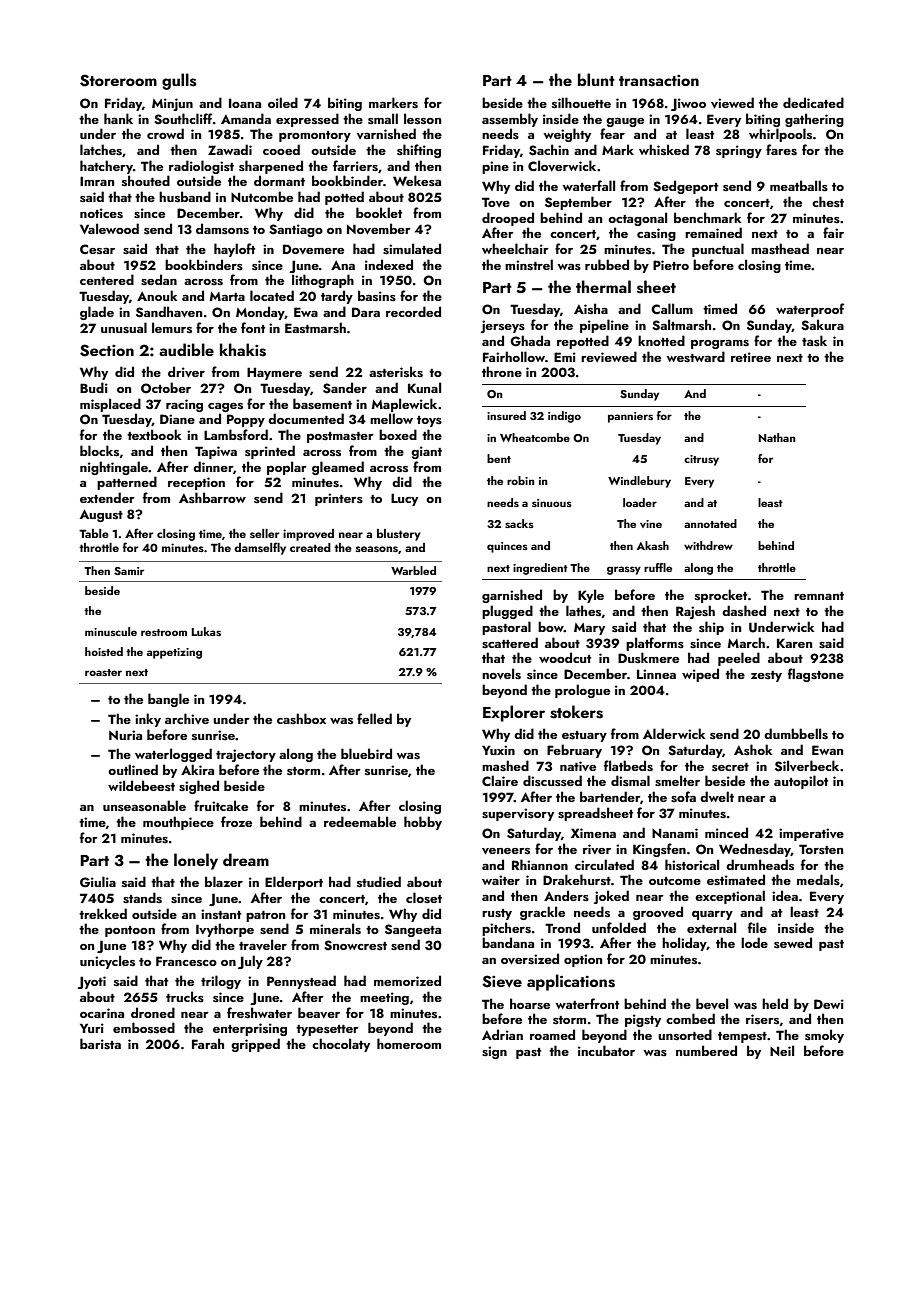 Image resolution: width=924 pixels, height=1308 pixels. What do you see at coordinates (419, 151) in the image?
I see `shifting` at bounding box center [419, 151].
